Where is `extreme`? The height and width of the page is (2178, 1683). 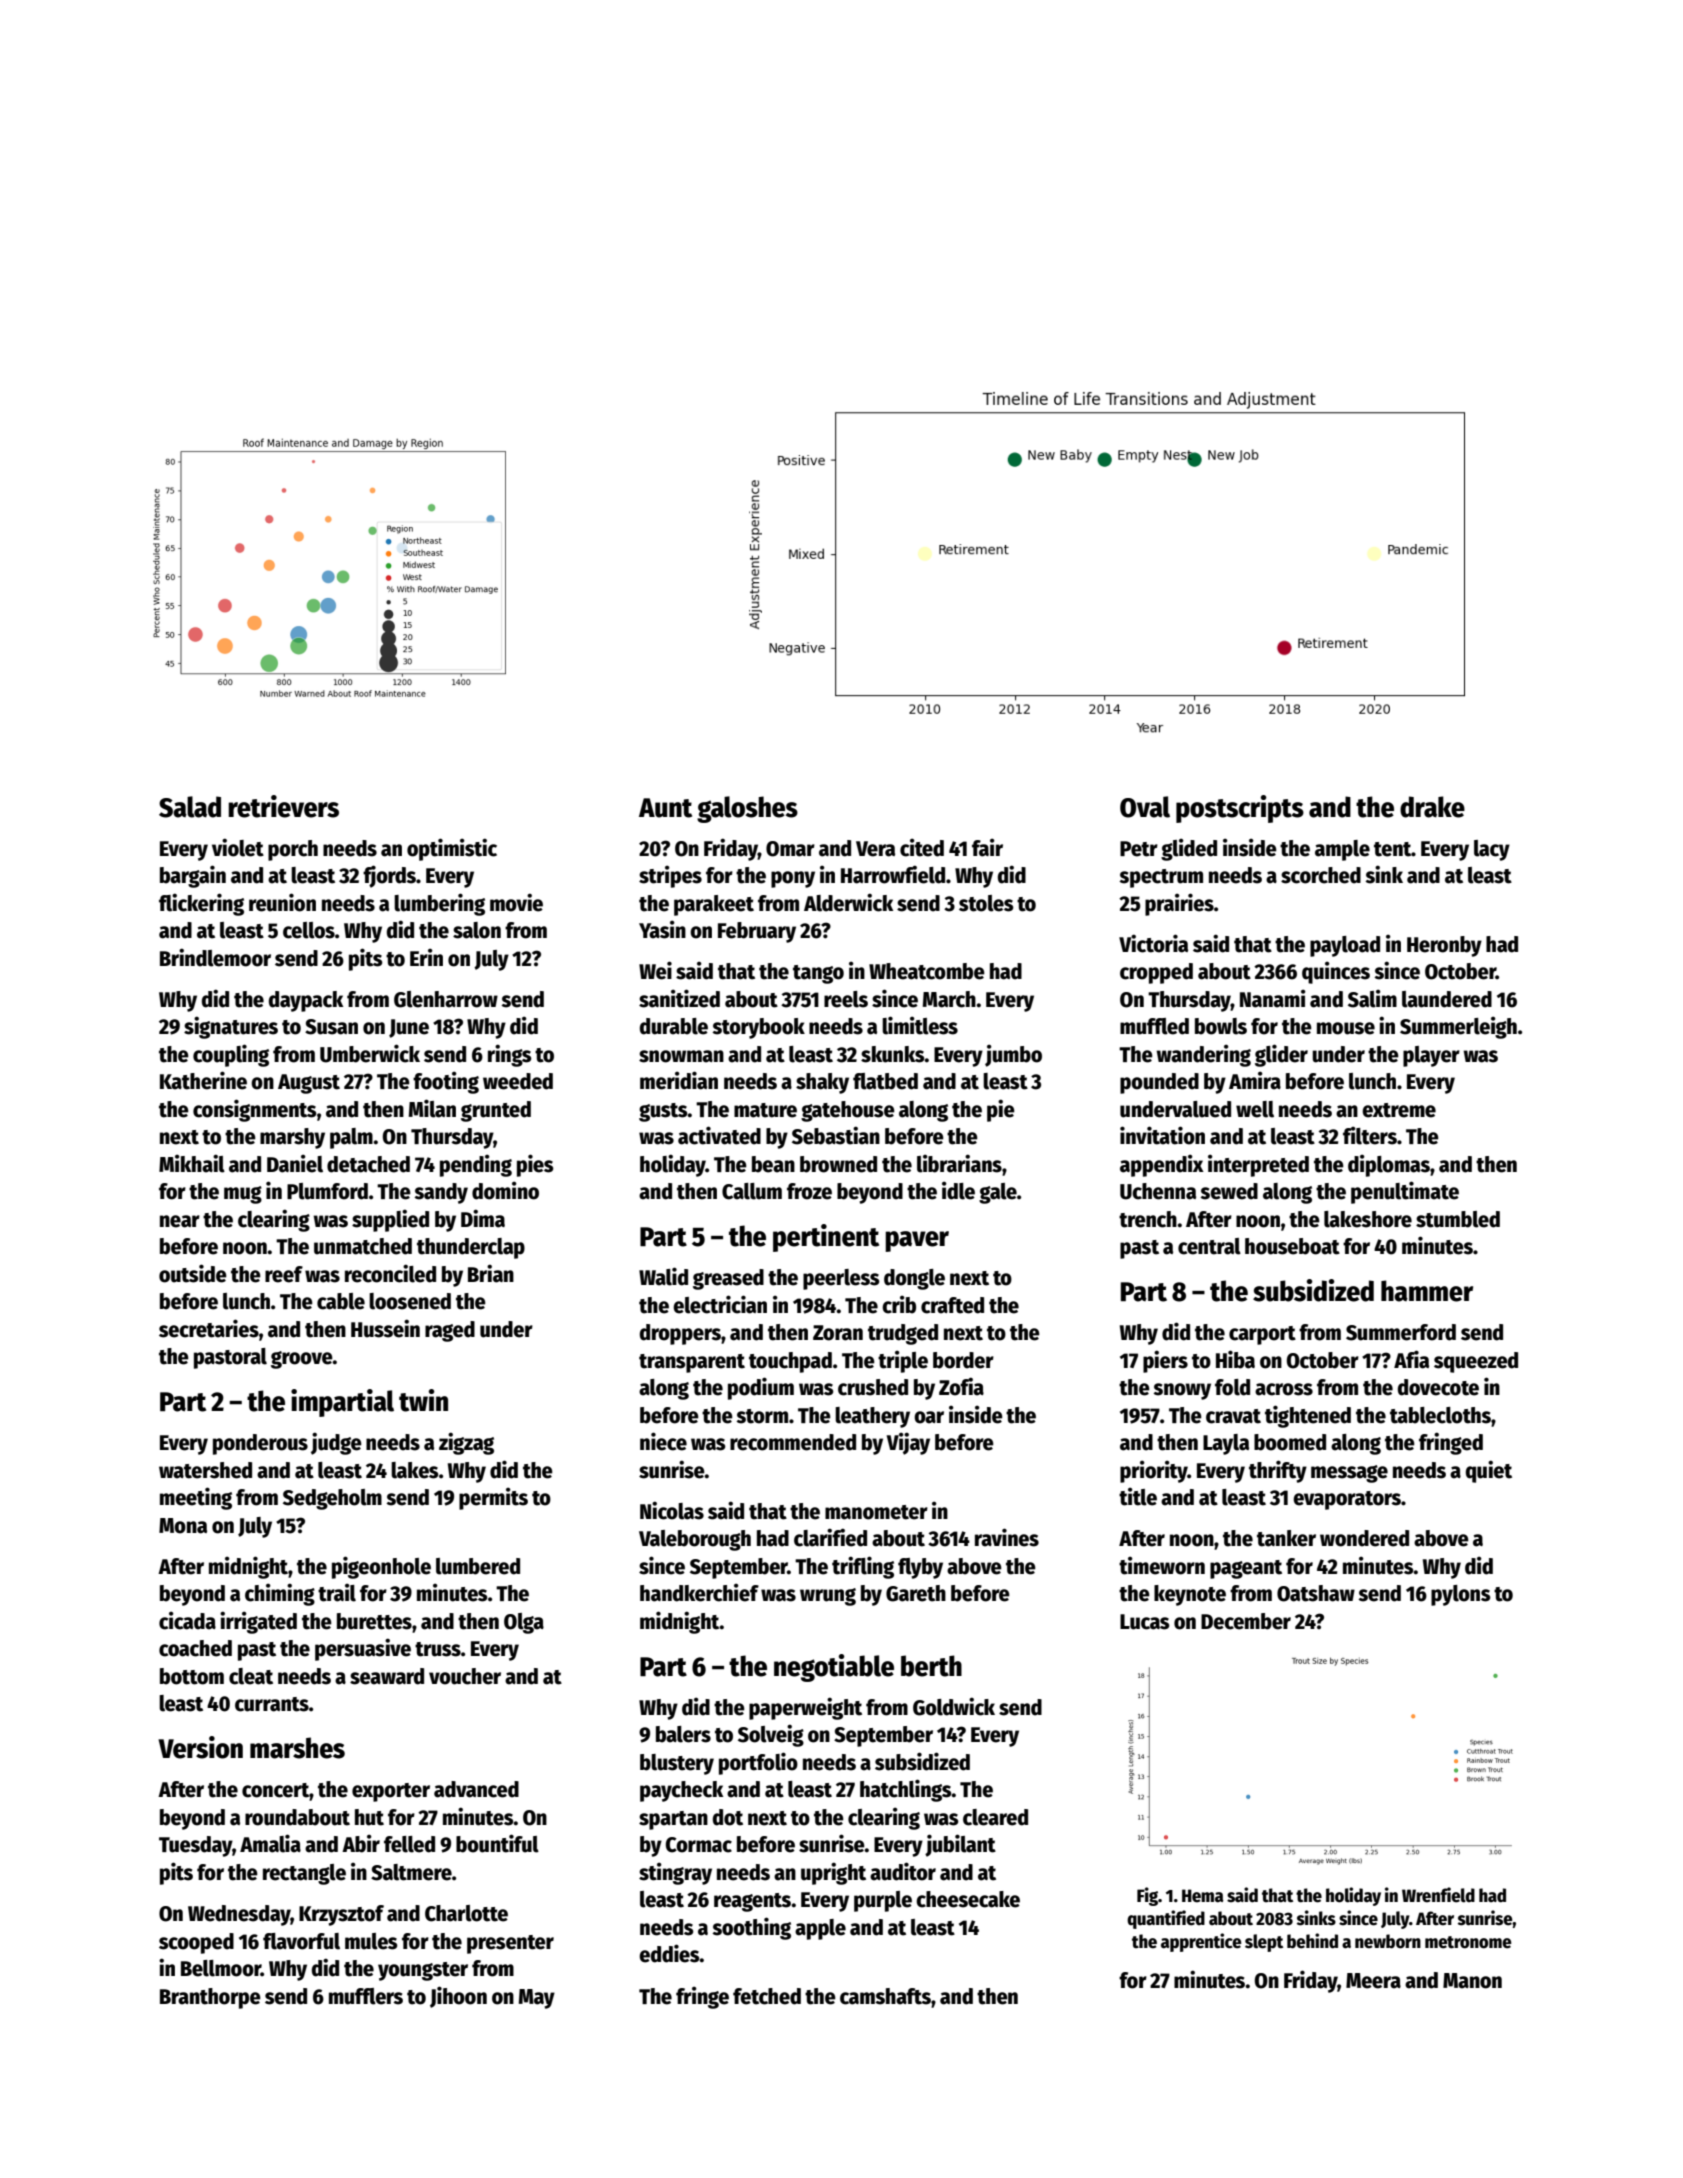 extreme is located at coordinates (1399, 1110).
